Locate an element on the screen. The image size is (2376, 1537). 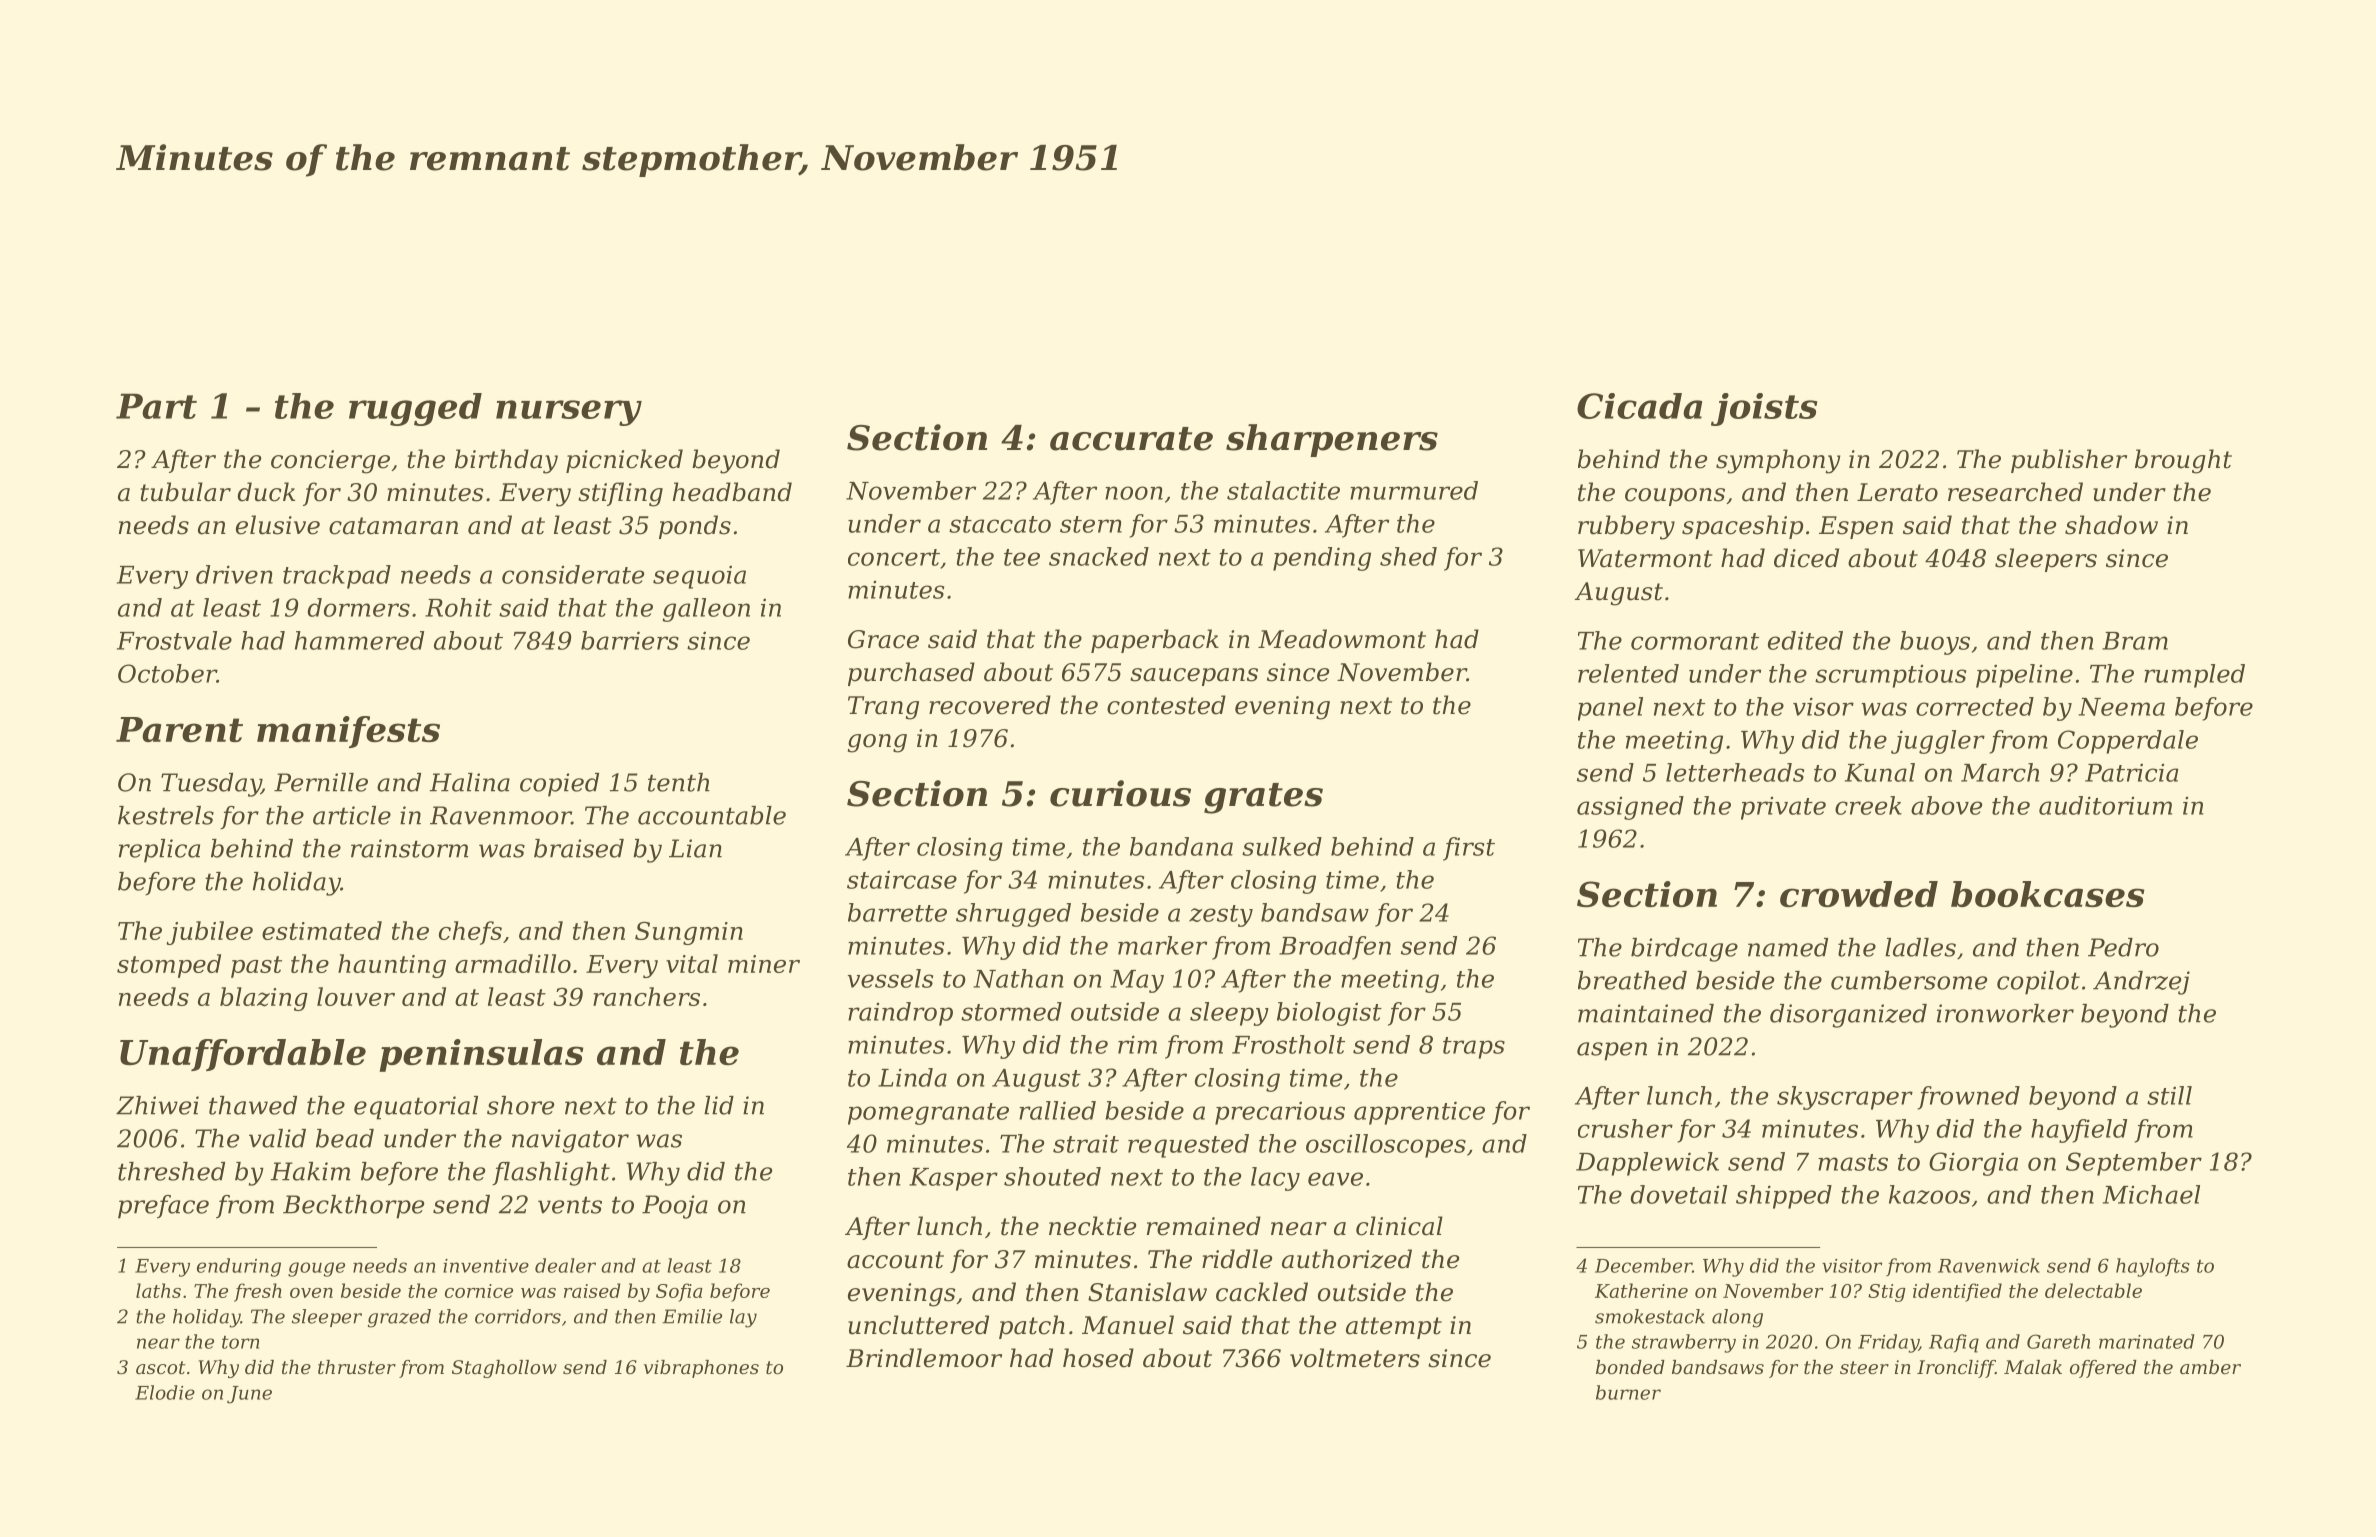
grates is located at coordinates (1263, 798).
